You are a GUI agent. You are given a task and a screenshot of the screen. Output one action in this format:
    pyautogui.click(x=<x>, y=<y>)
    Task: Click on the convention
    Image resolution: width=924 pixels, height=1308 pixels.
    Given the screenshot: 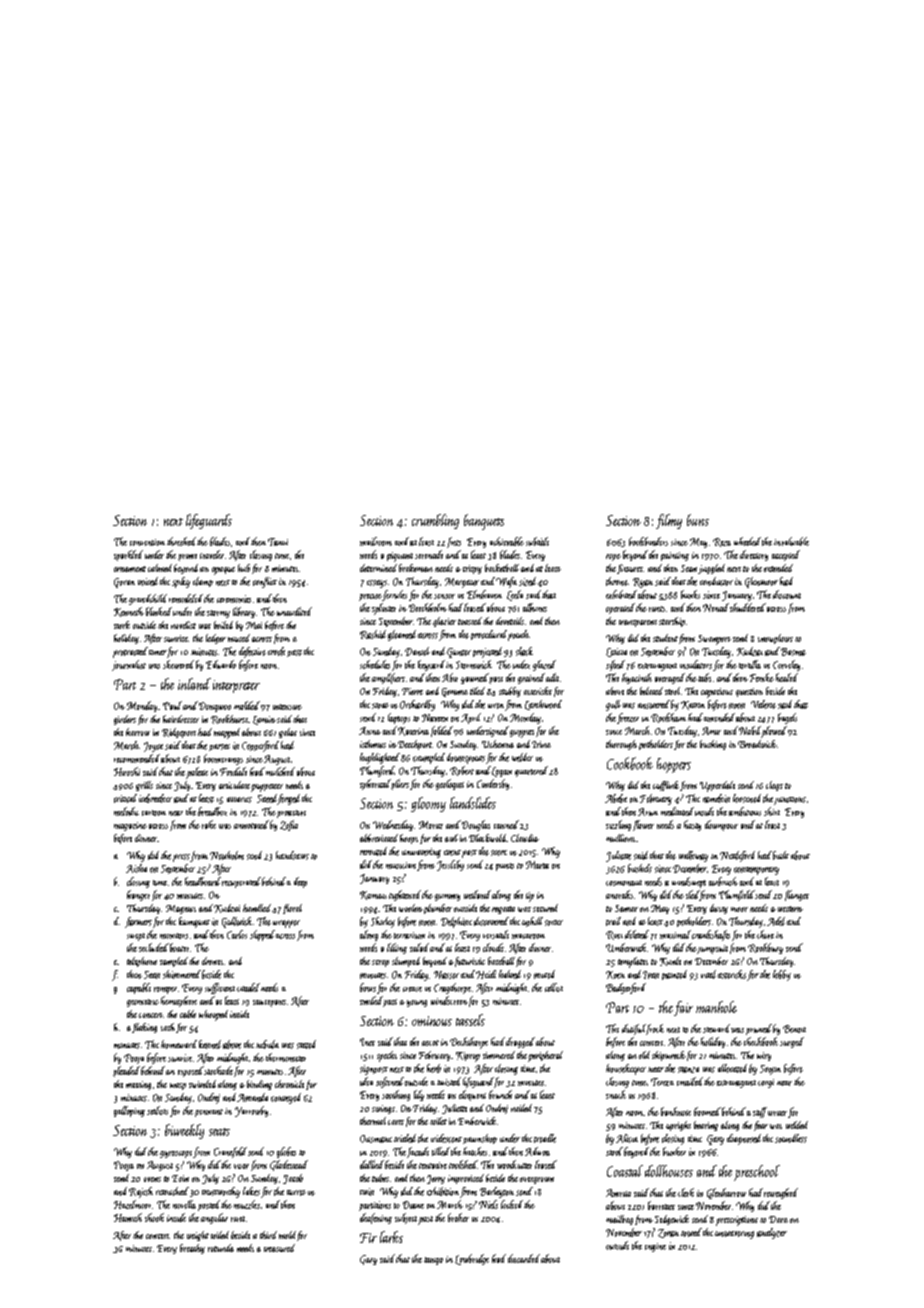 What is the action you would take?
    pyautogui.click(x=147, y=542)
